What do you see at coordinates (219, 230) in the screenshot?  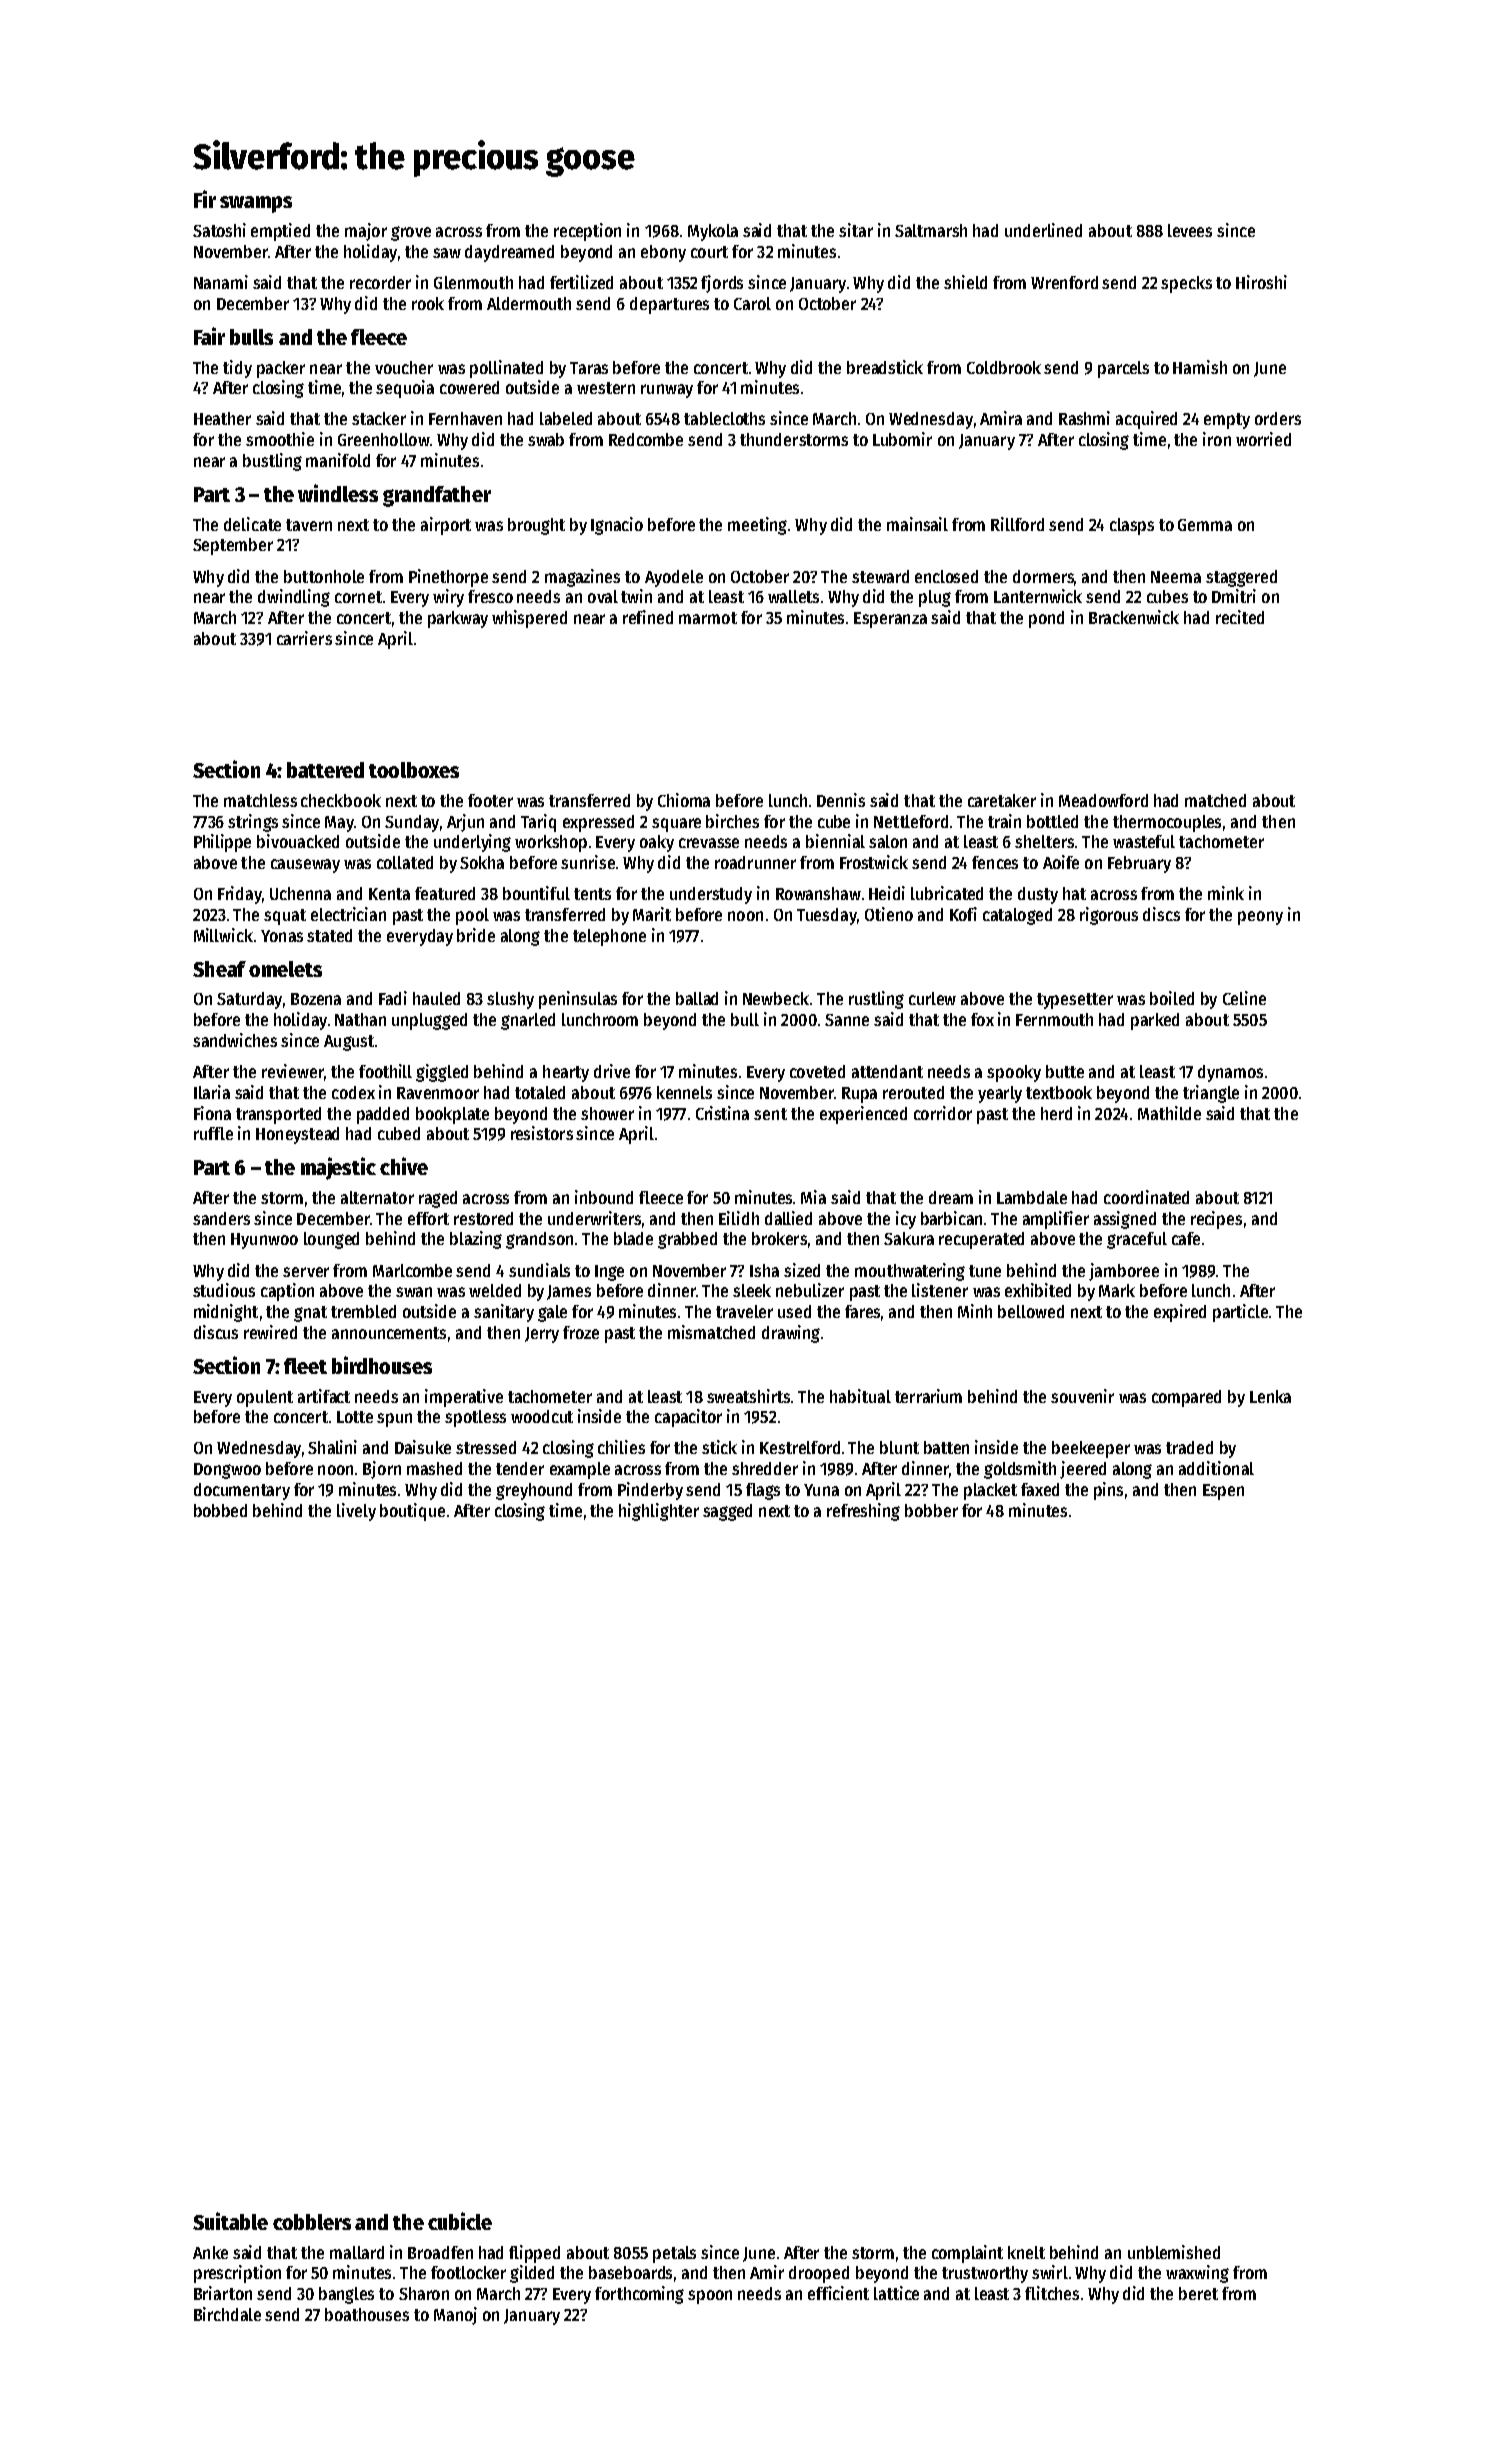 I see `Satoshi` at bounding box center [219, 230].
